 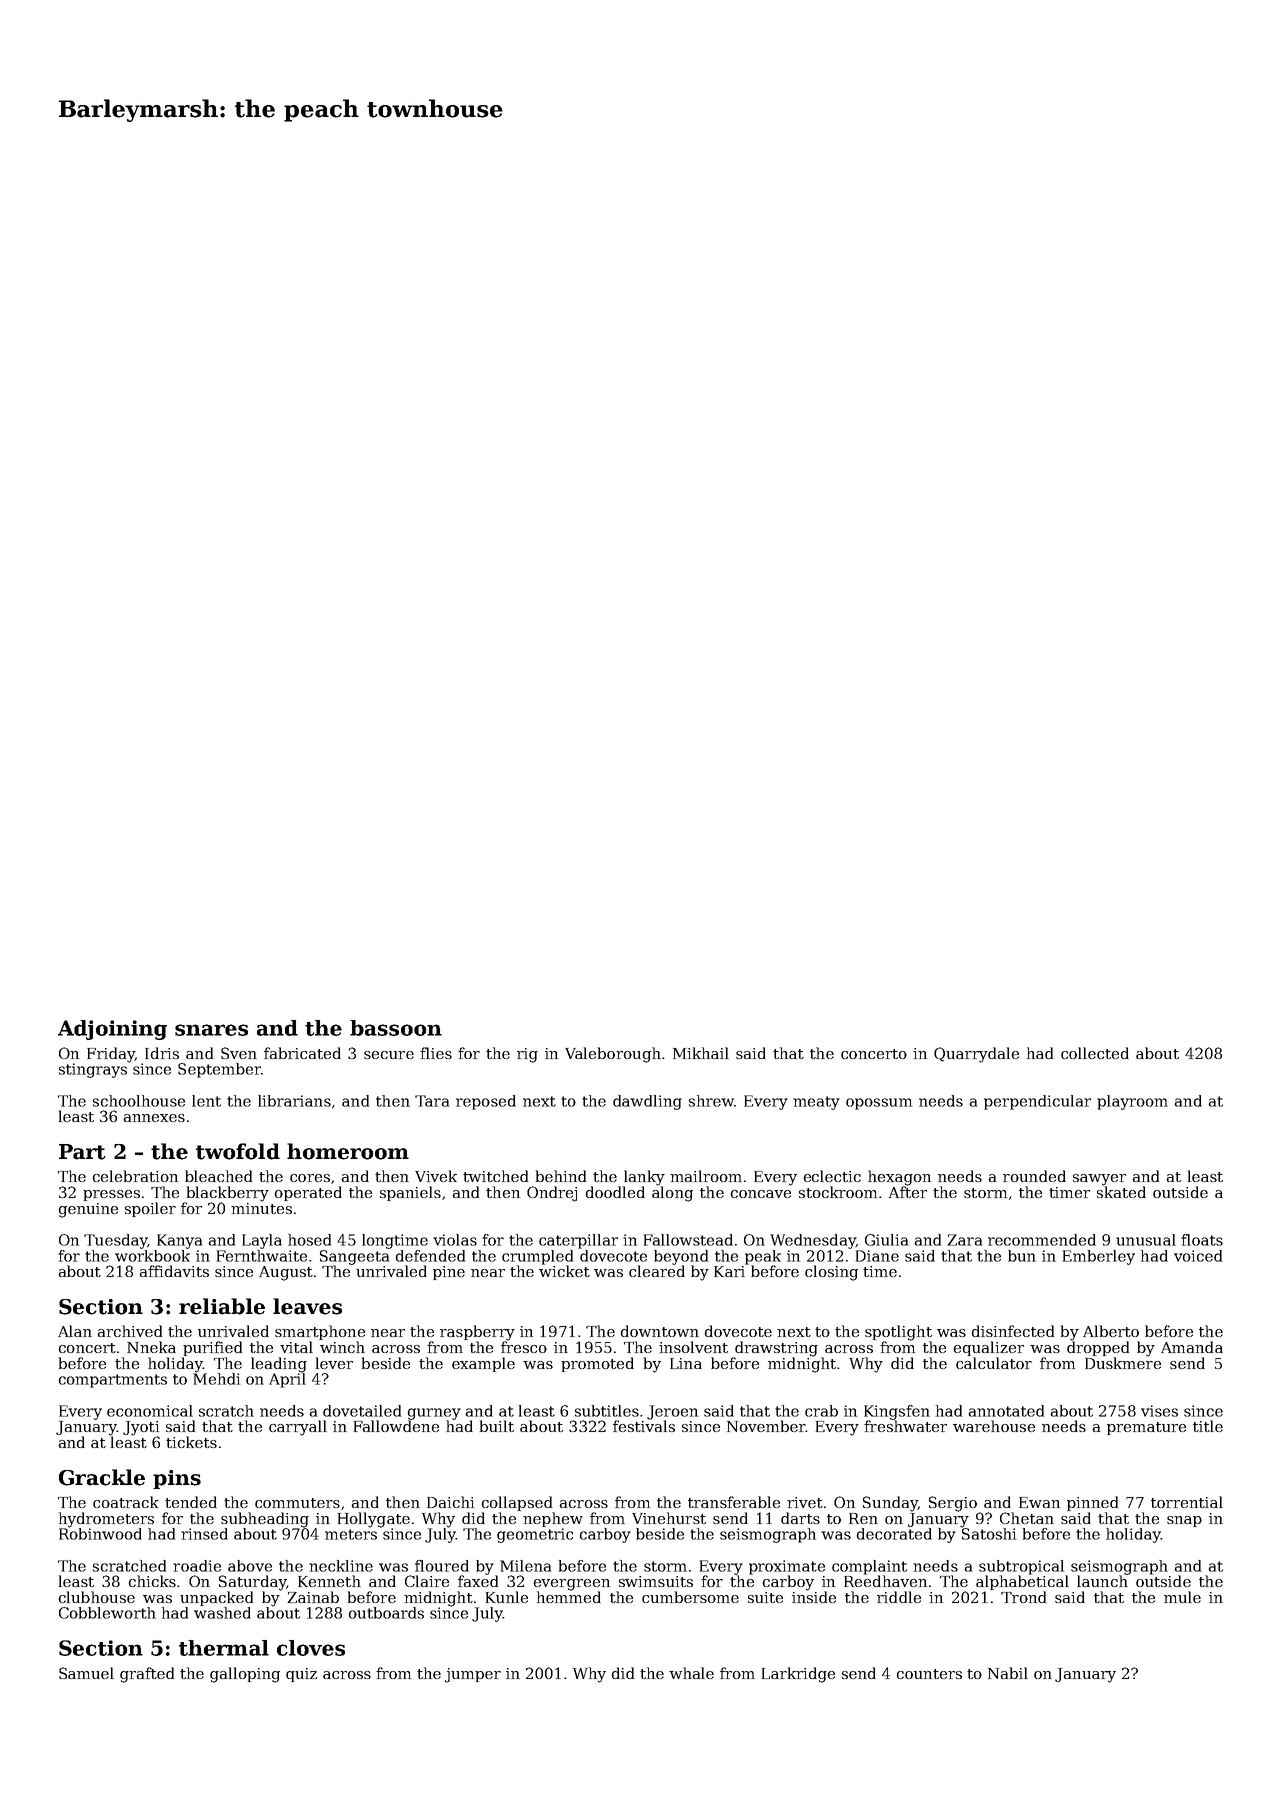 I want to click on concave, so click(x=761, y=1194).
